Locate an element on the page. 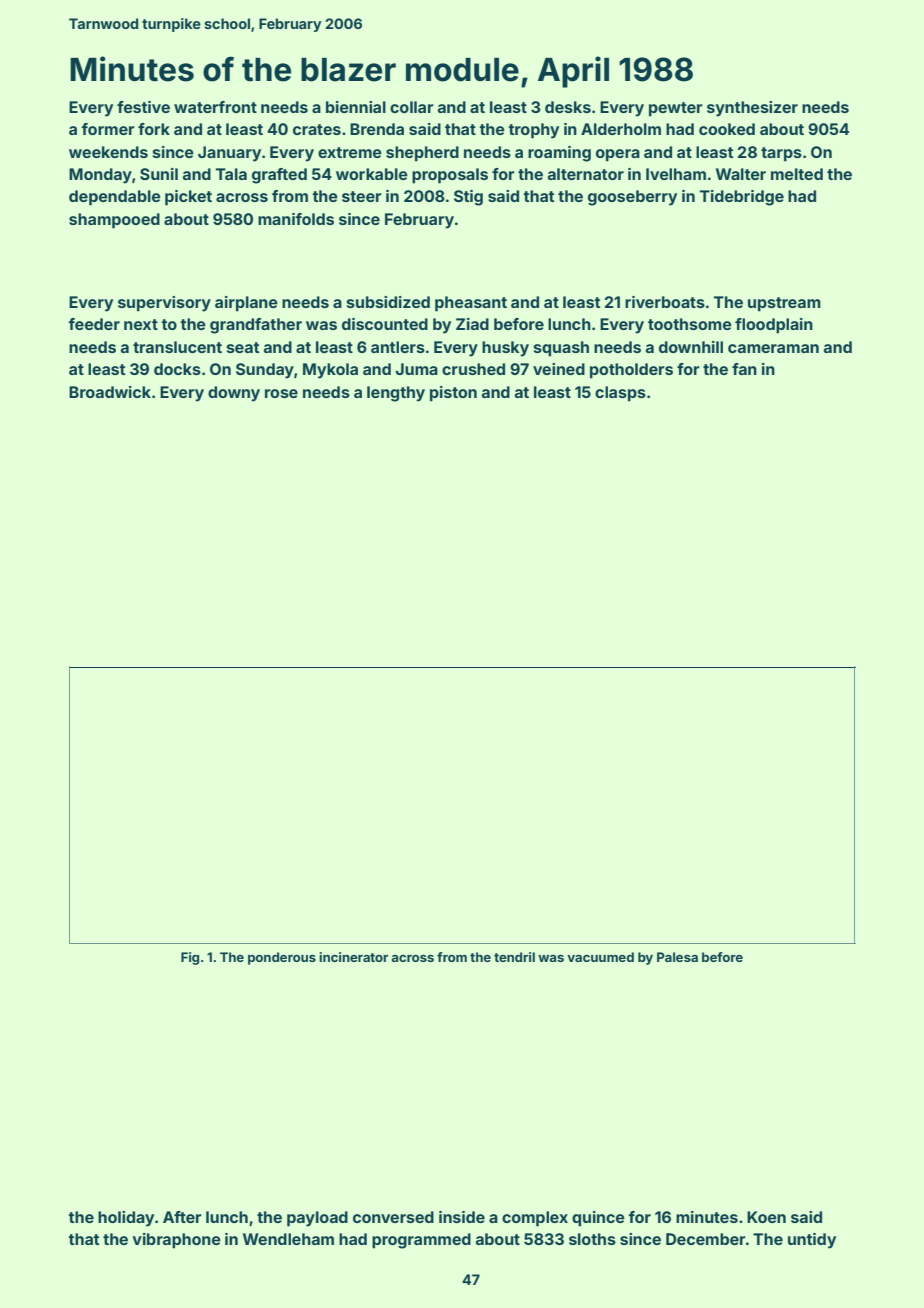 The width and height of the page is (924, 1308). vacuumed is located at coordinates (600, 957).
